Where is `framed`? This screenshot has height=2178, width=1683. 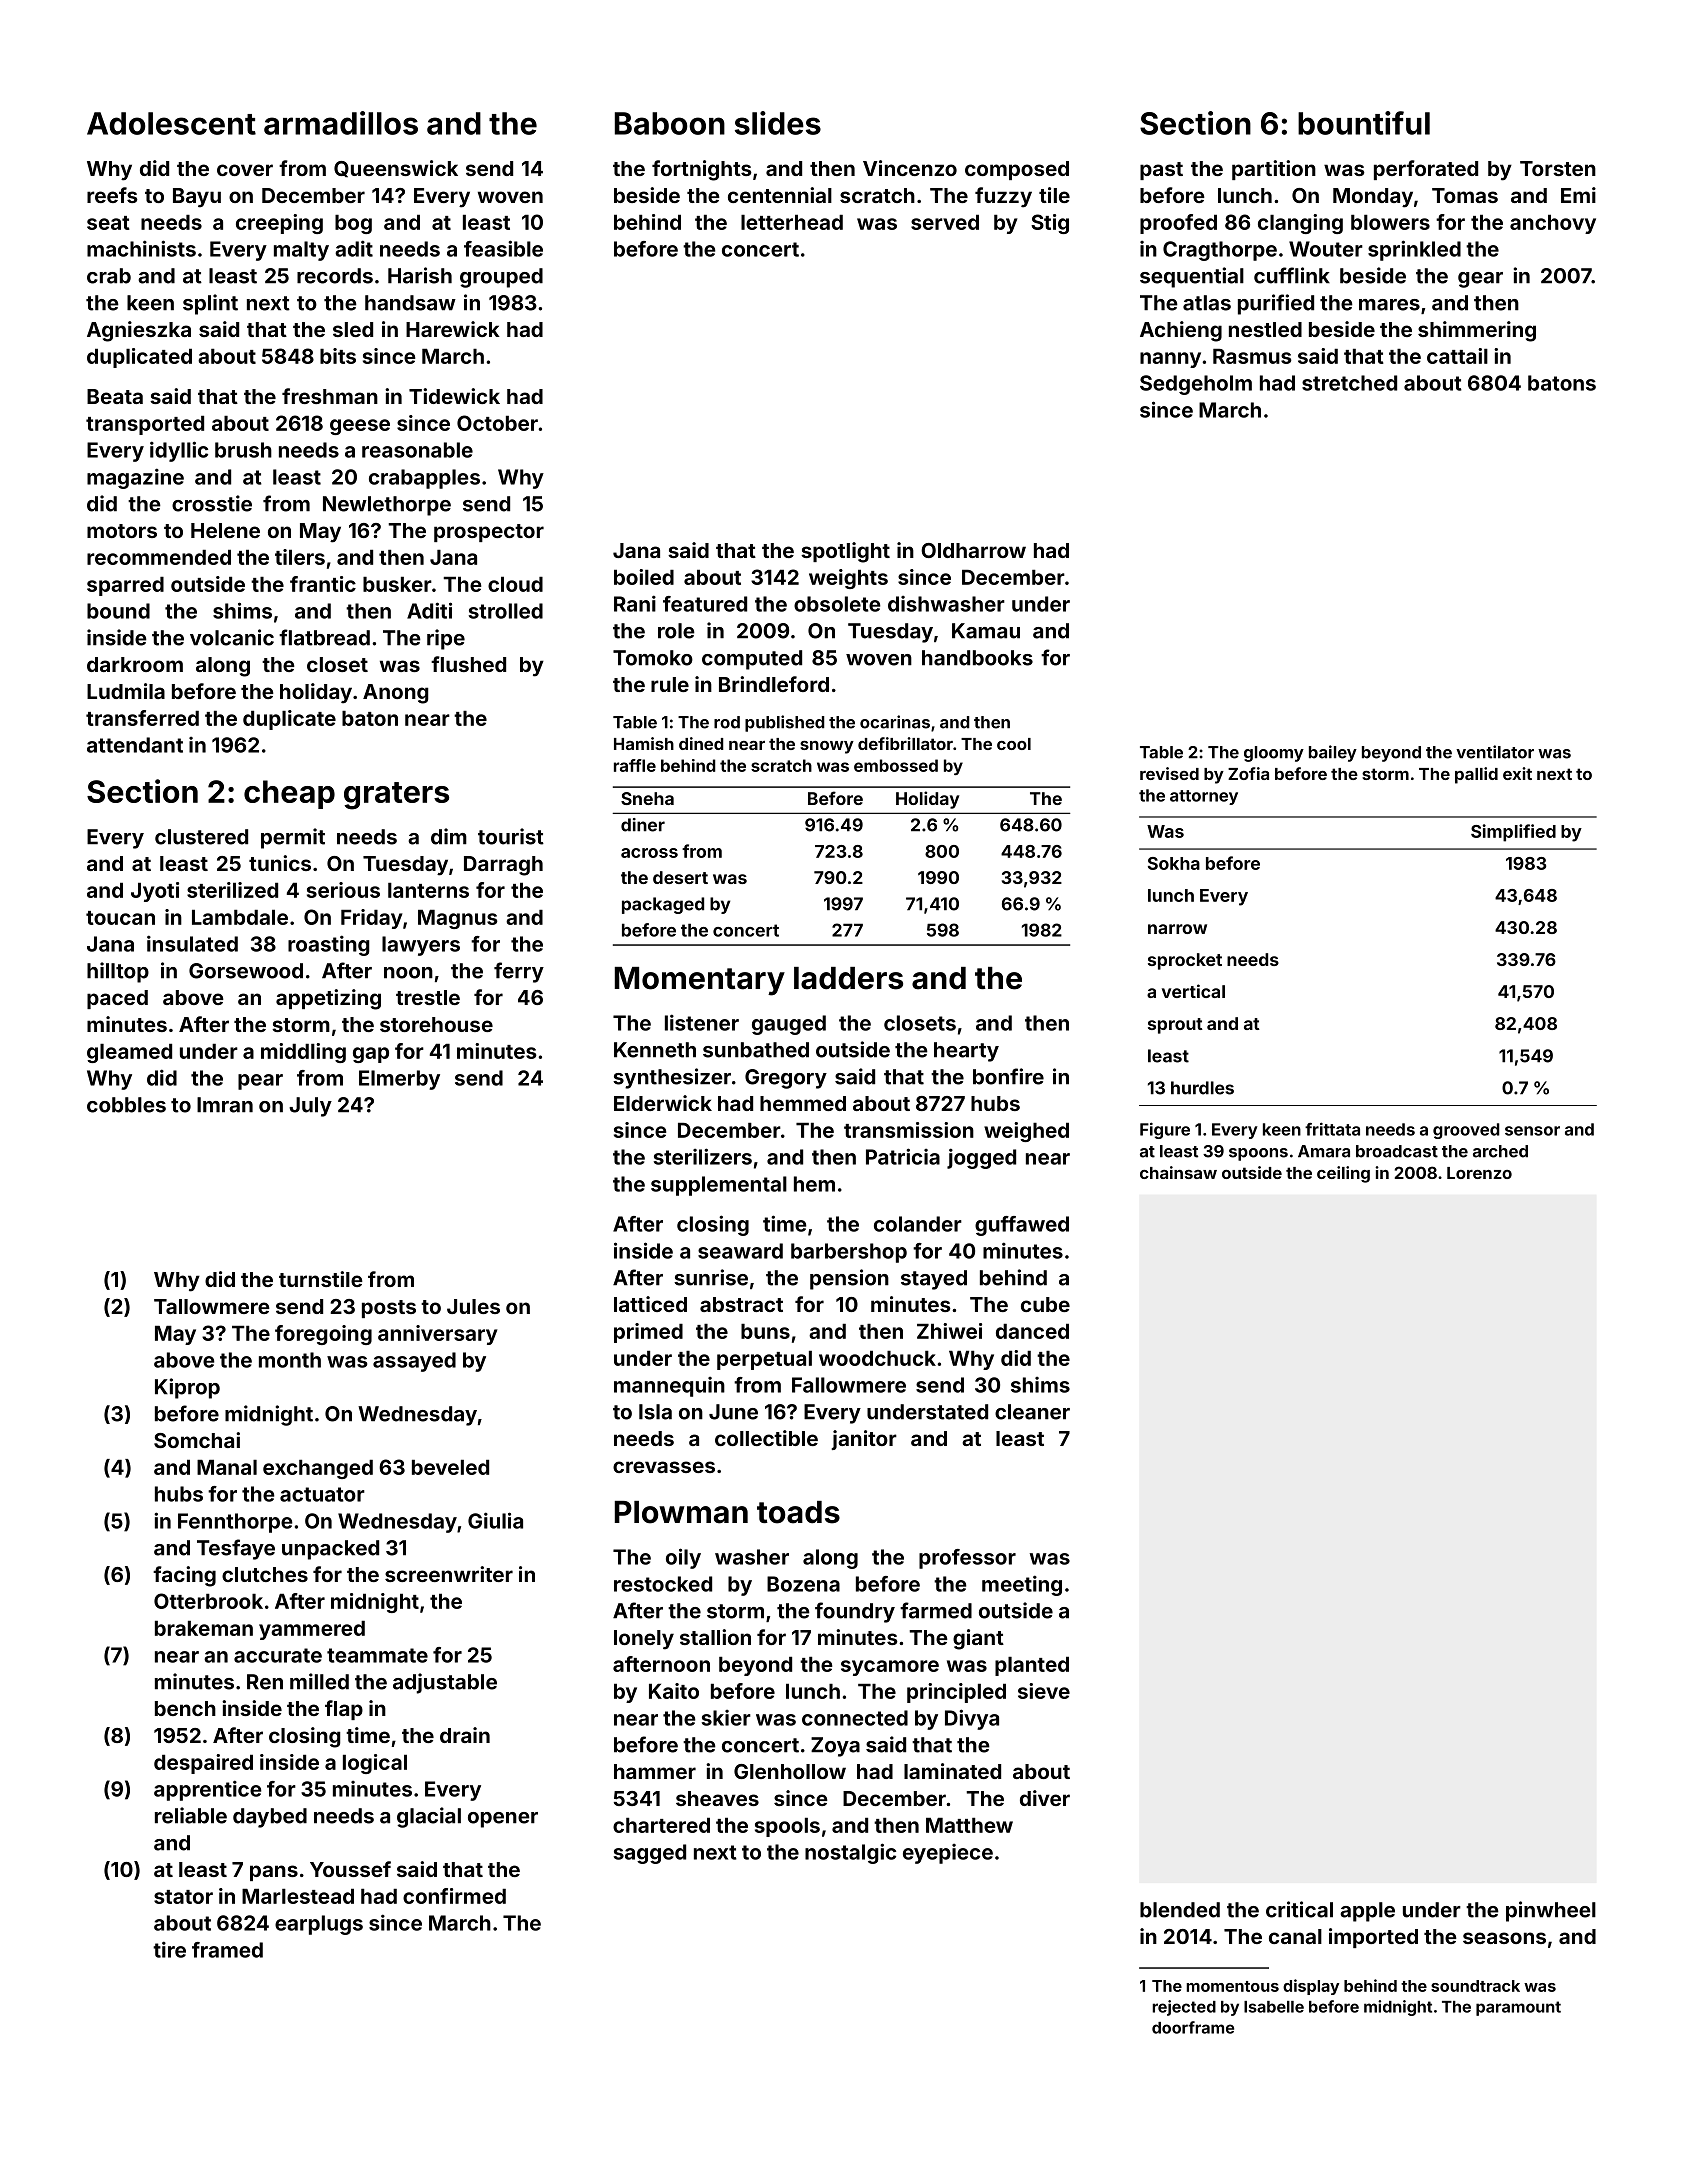
framed is located at coordinates (227, 1950).
